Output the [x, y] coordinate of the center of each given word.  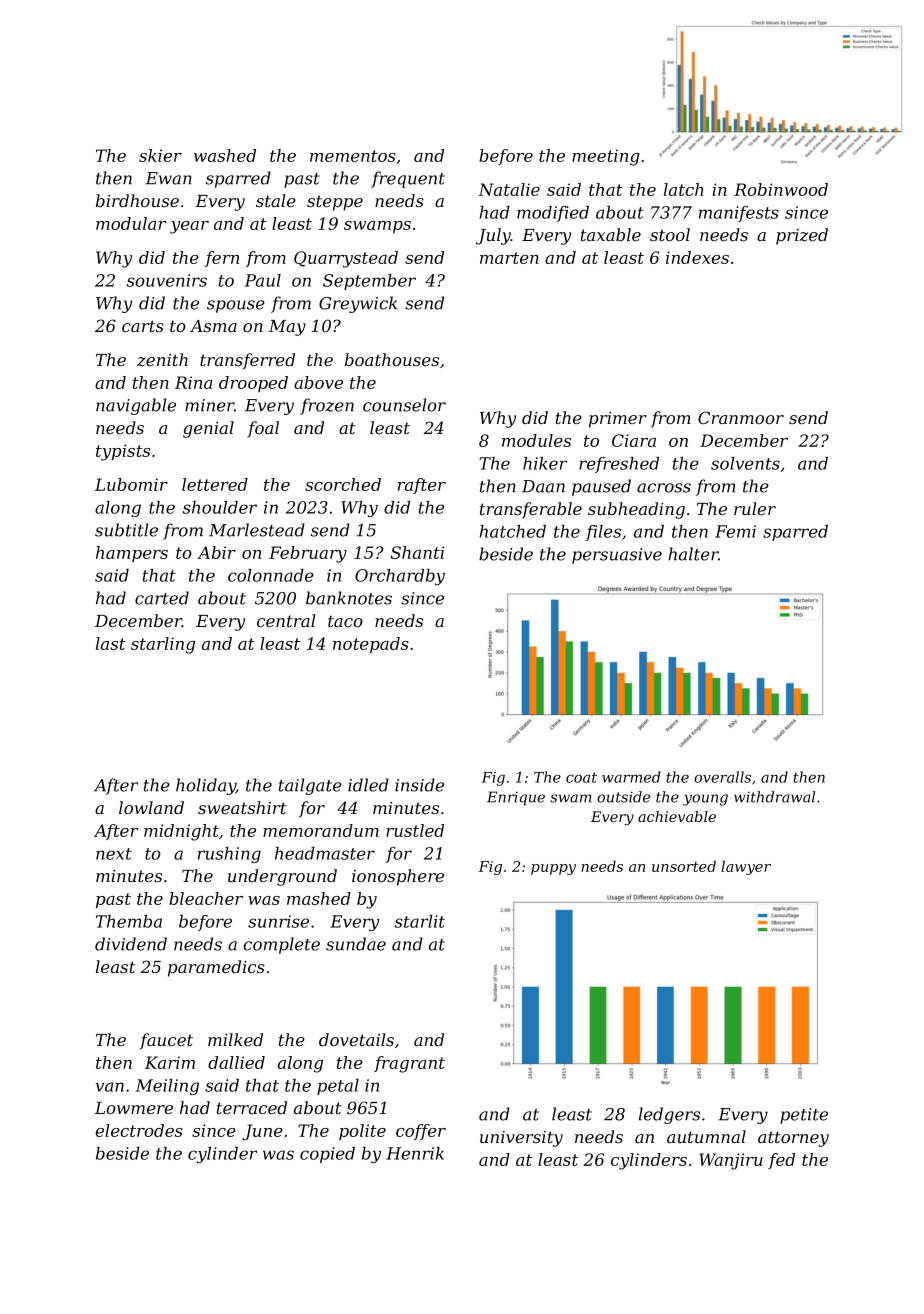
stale [276, 200]
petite [804, 1116]
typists [123, 452]
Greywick [358, 304]
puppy [553, 869]
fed [781, 1161]
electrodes [139, 1130]
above [318, 382]
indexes [697, 257]
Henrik [415, 1153]
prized [802, 236]
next [114, 854]
